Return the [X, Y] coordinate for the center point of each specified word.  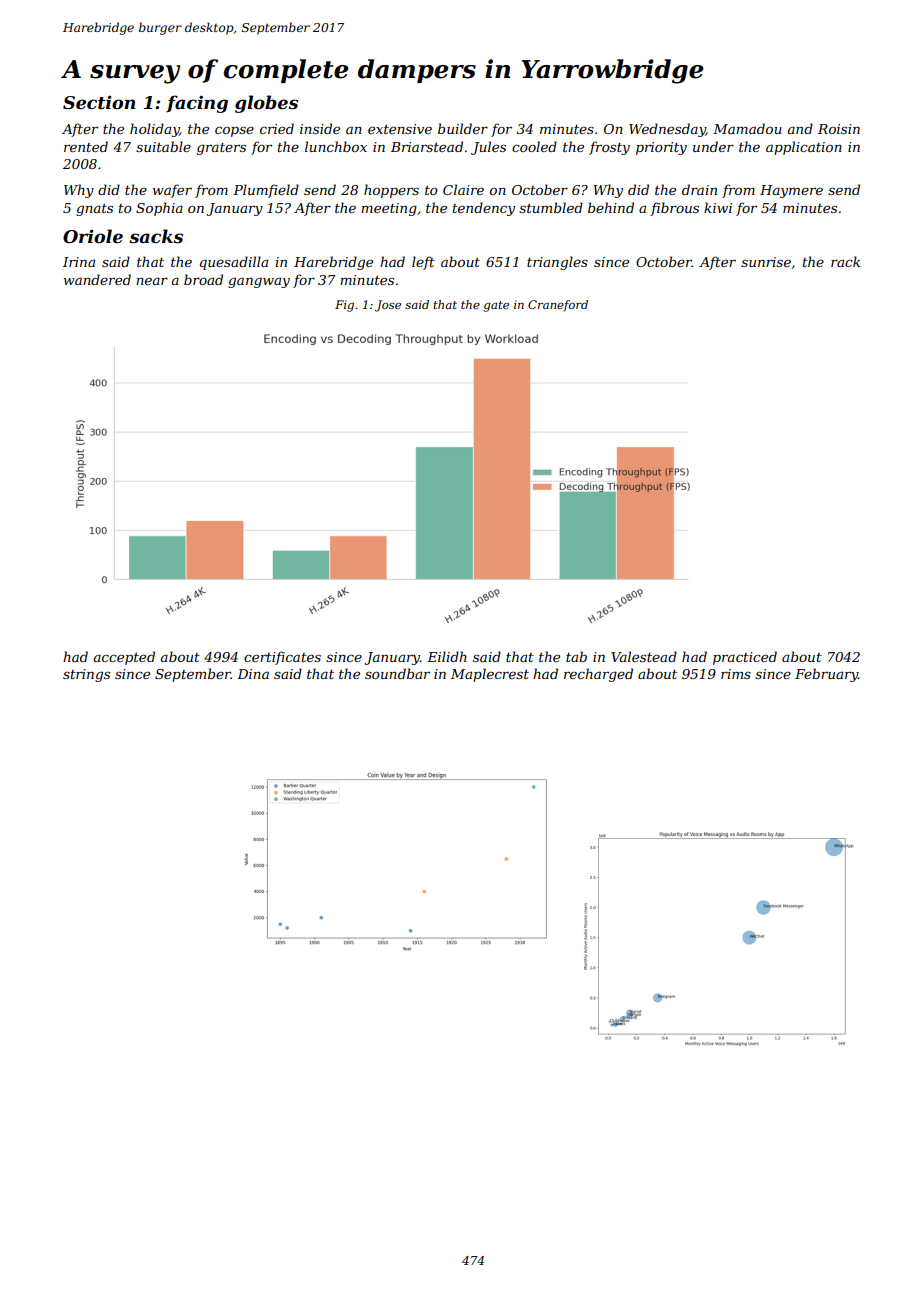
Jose [388, 306]
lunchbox [336, 146]
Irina [79, 262]
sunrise [766, 262]
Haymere [791, 191]
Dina [253, 674]
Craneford [558, 306]
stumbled [551, 207]
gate [496, 306]
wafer [172, 191]
